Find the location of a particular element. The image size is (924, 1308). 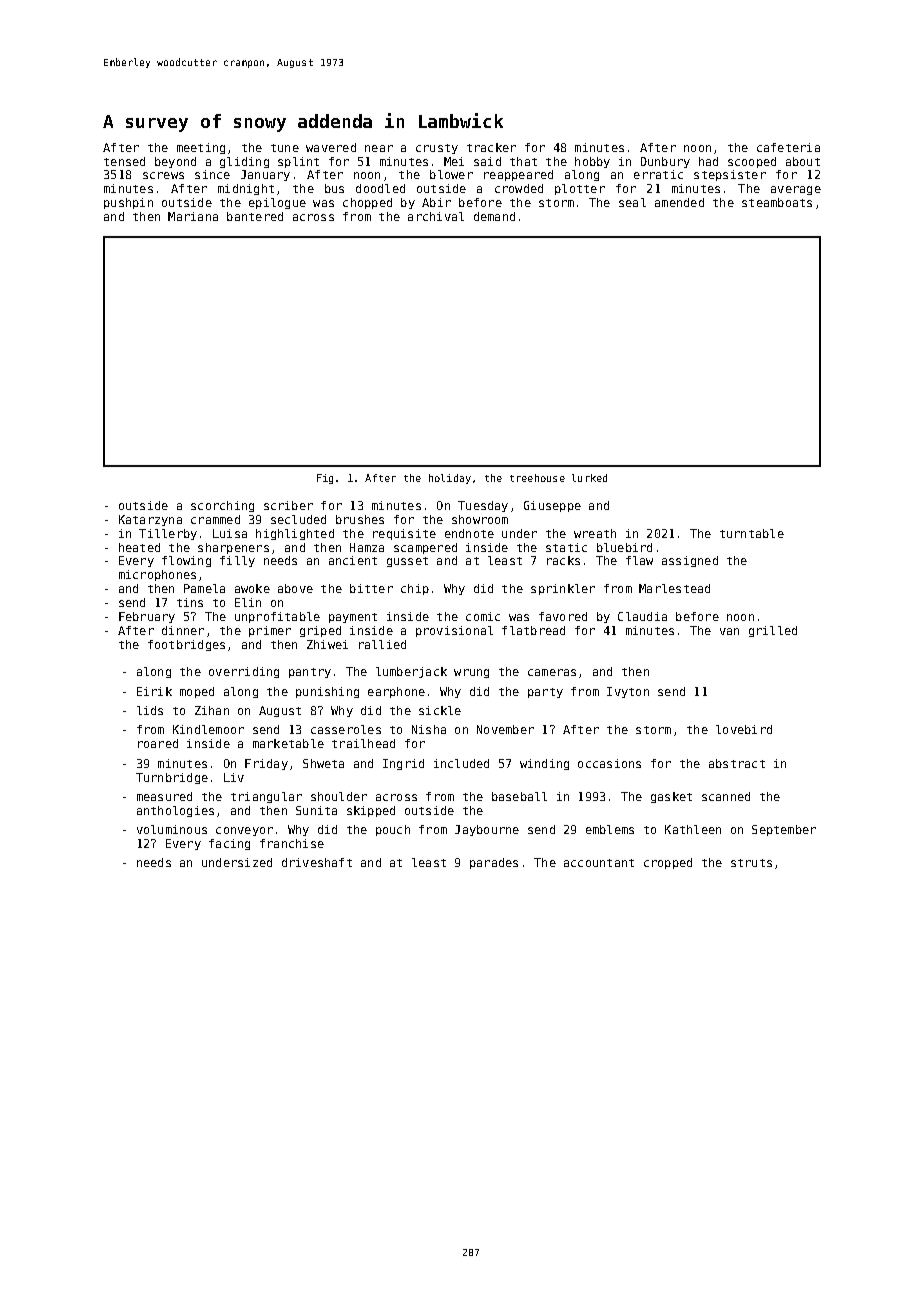

bantered is located at coordinates (255, 216).
